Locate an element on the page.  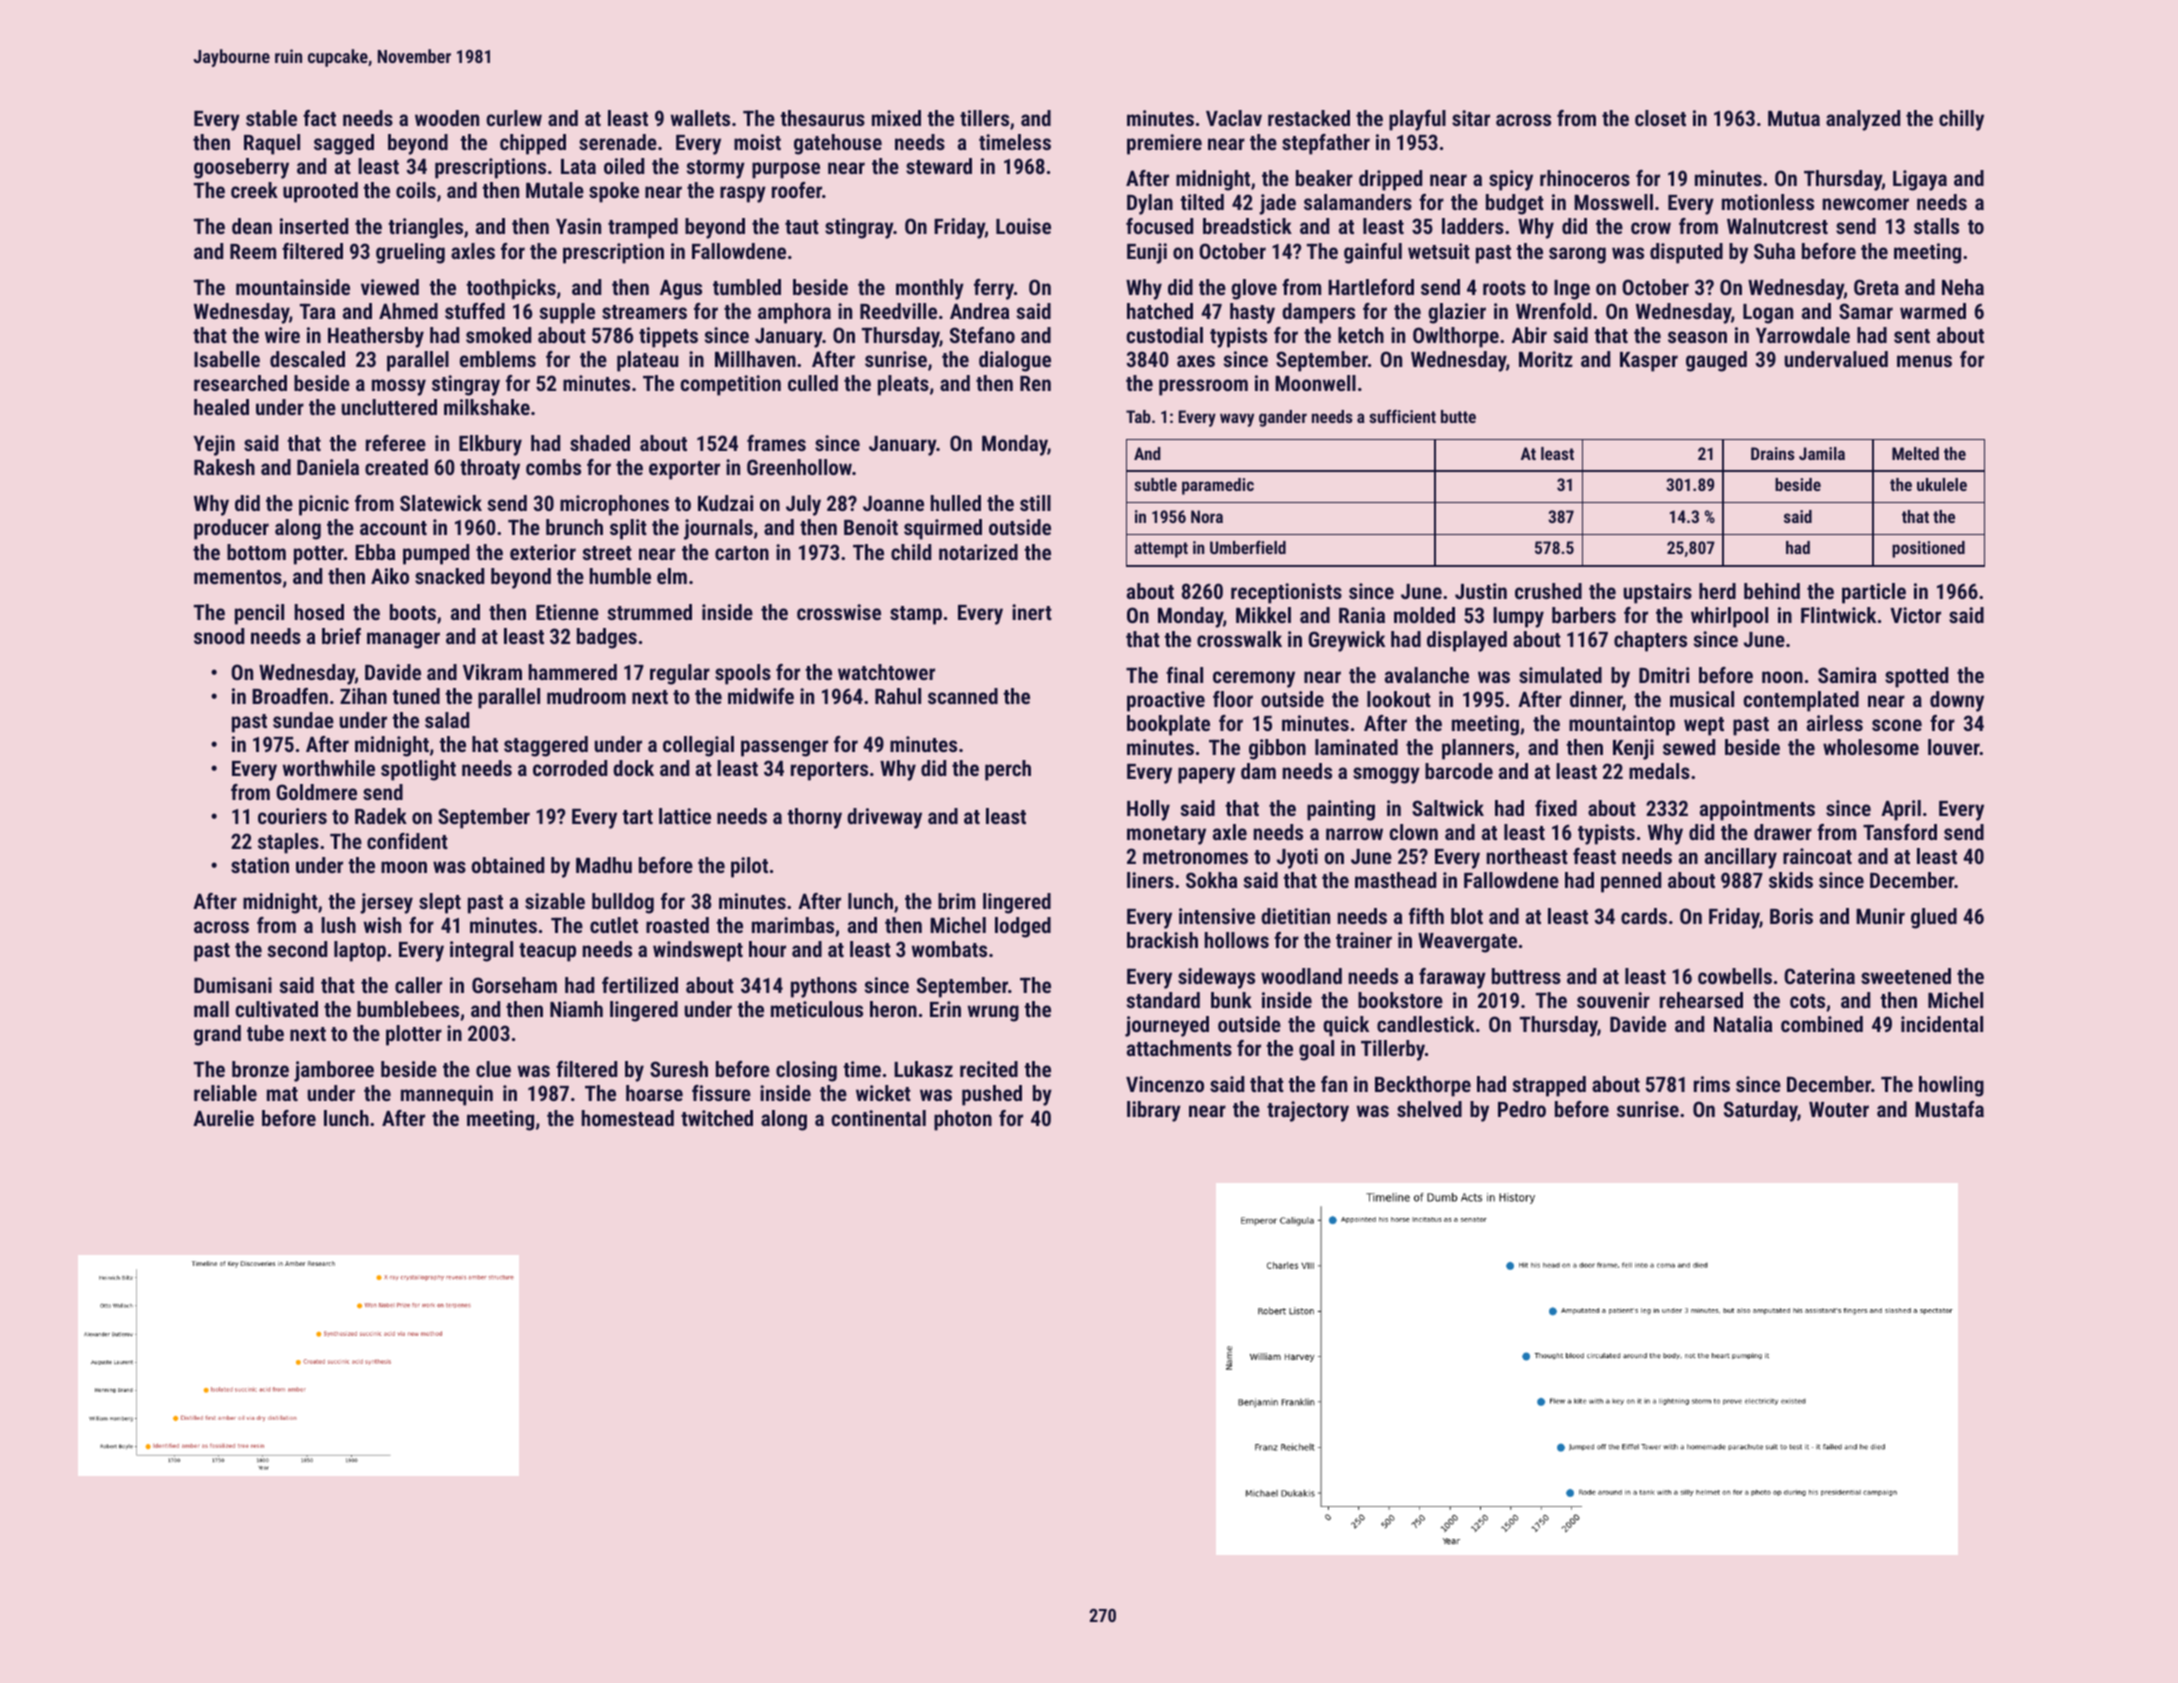
continental is located at coordinates (878, 1118).
